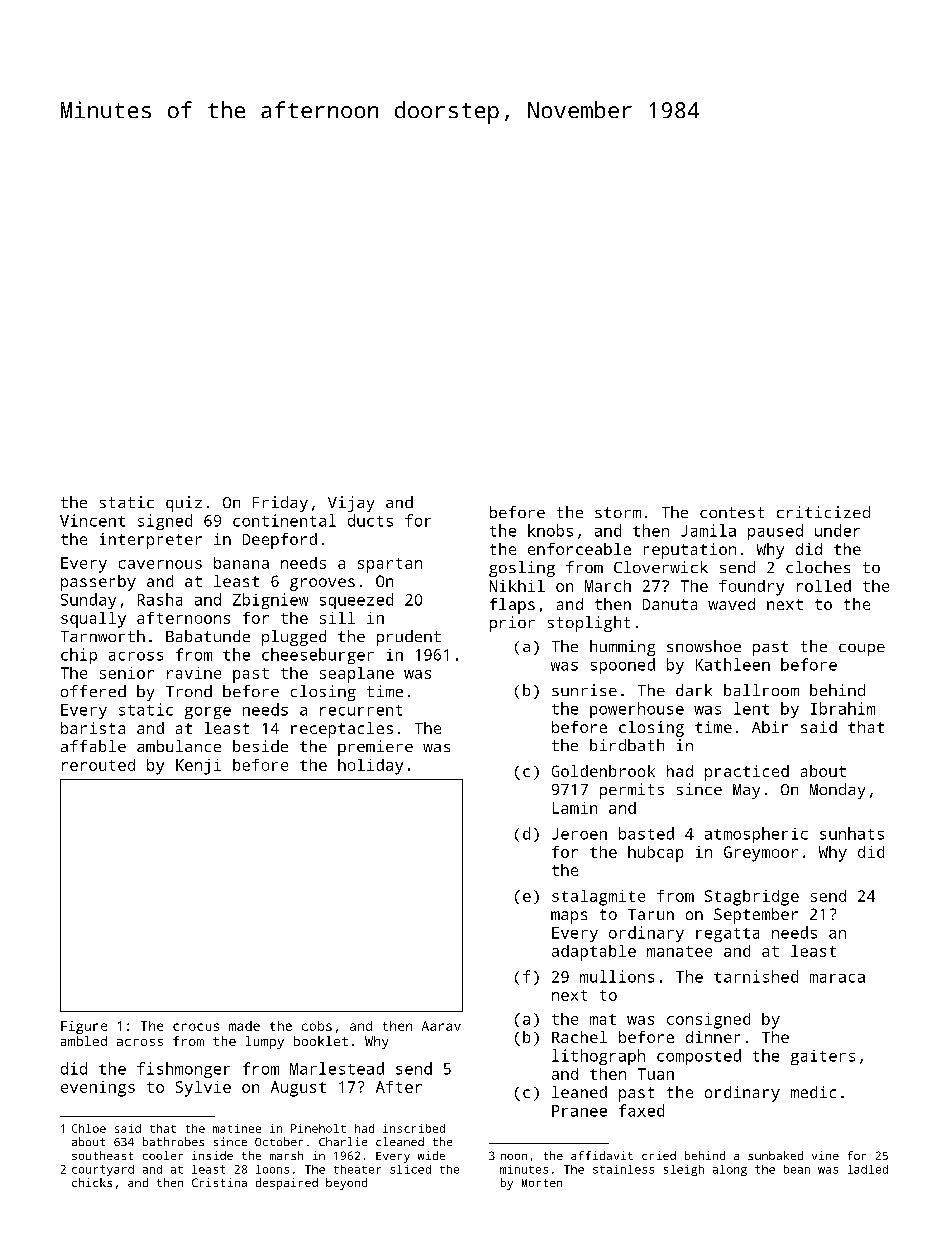  Describe the element at coordinates (761, 854) in the page. I see `Greymoor` at that location.
